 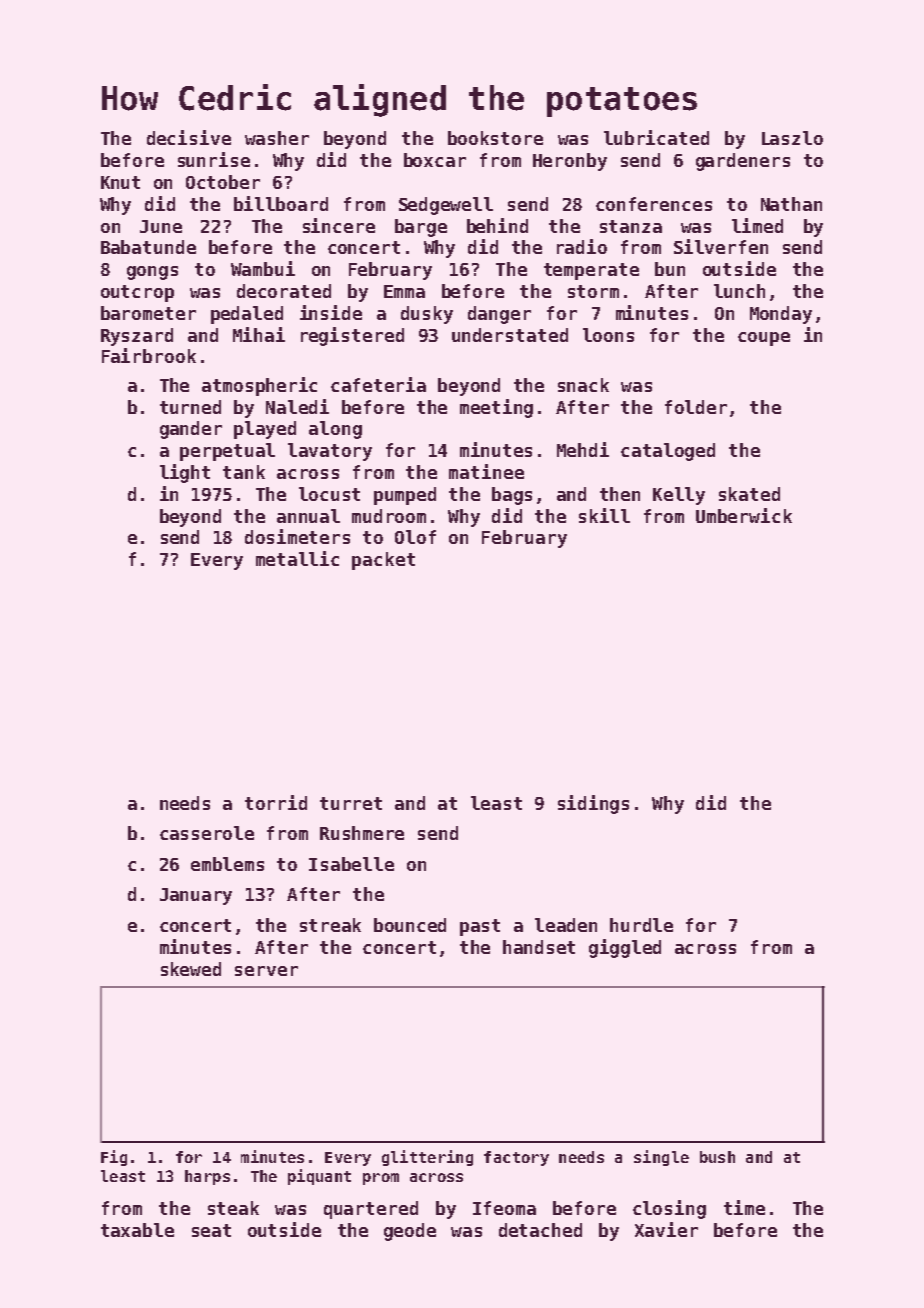 I want to click on boxcar, so click(x=435, y=160).
